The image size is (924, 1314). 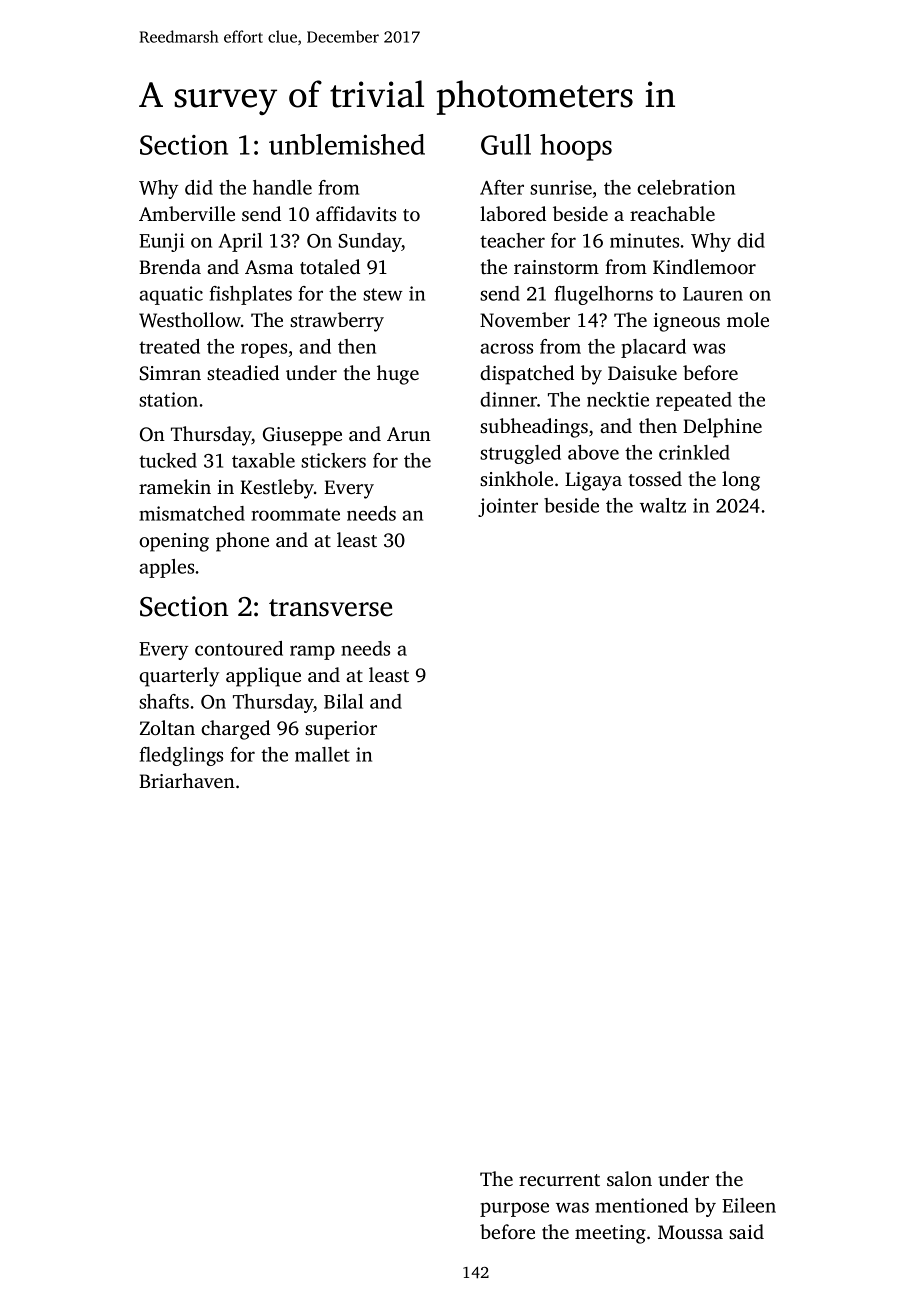 I want to click on hoops, so click(x=576, y=147).
